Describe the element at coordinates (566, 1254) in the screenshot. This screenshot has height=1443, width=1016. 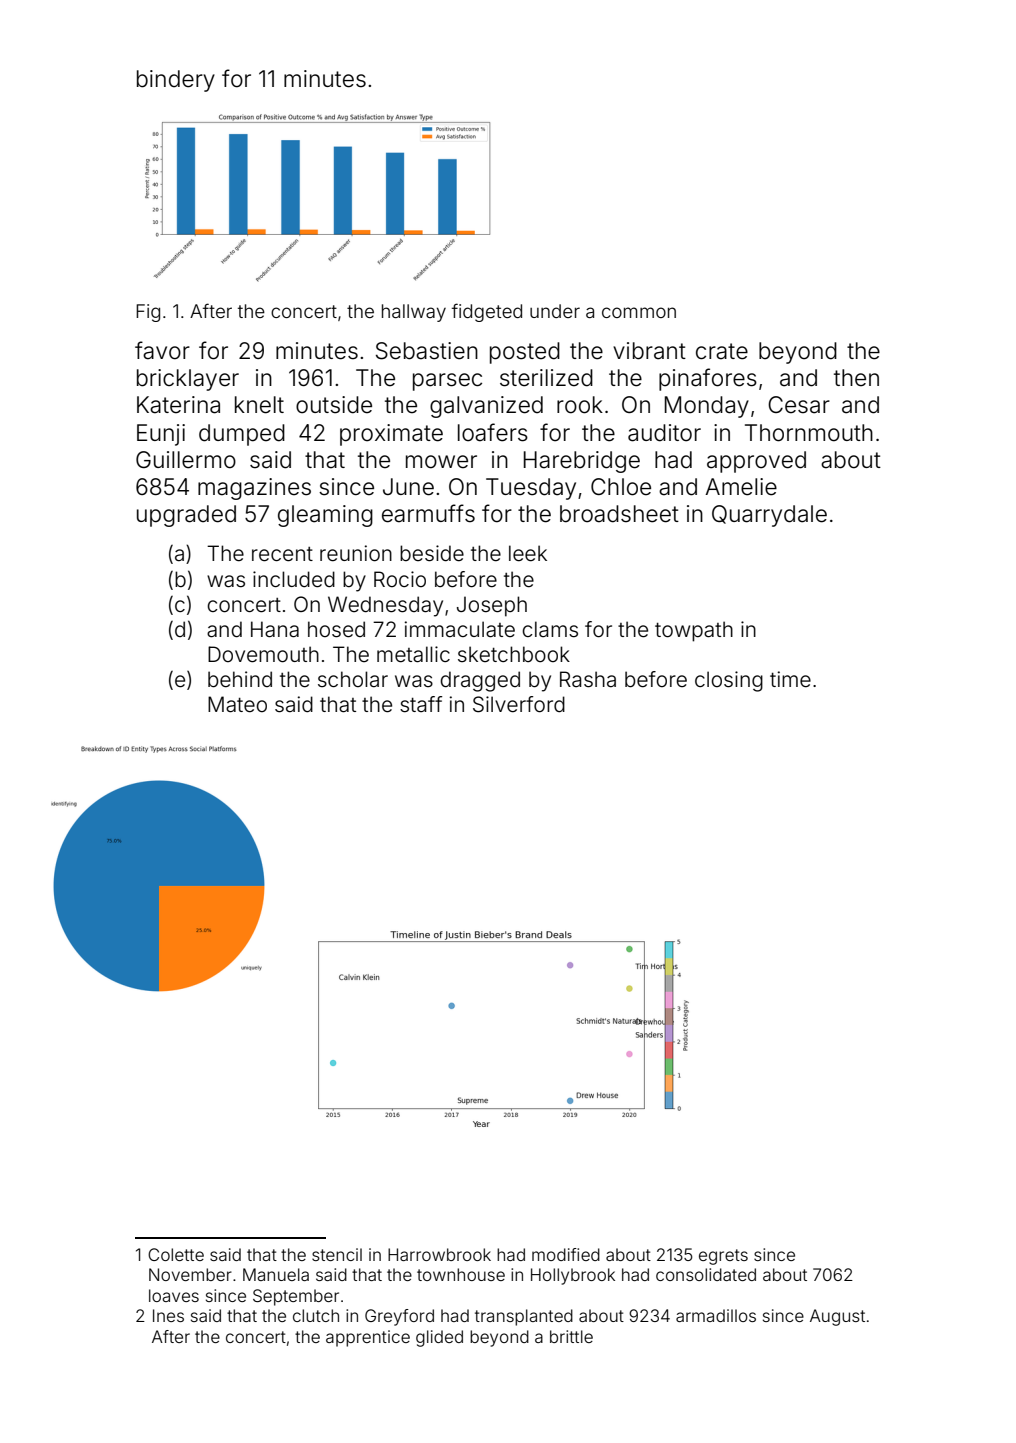
I see `modified` at that location.
